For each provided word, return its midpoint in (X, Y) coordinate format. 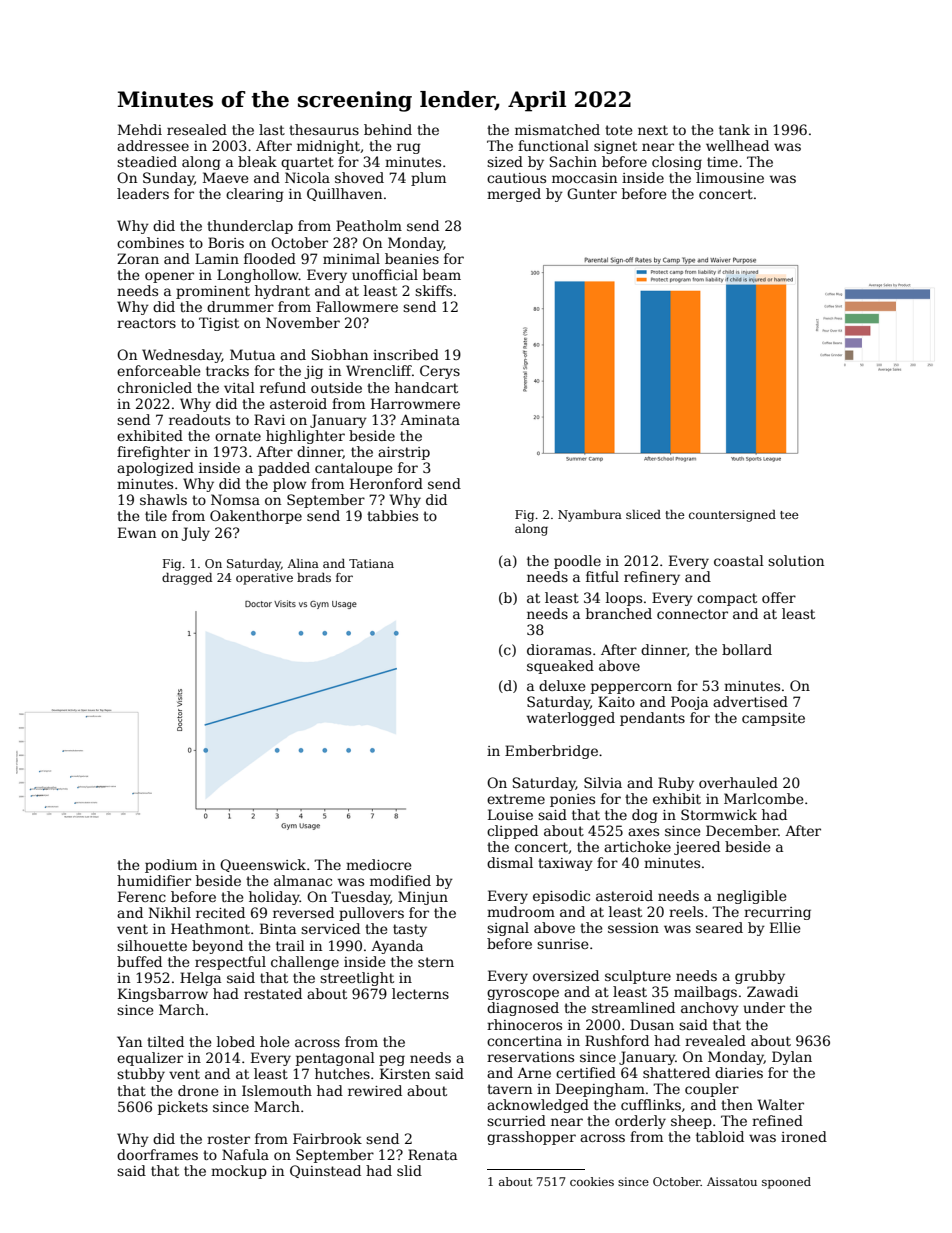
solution (796, 560)
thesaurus (324, 129)
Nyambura (590, 516)
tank (734, 129)
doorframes (157, 1154)
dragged (187, 579)
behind (388, 129)
